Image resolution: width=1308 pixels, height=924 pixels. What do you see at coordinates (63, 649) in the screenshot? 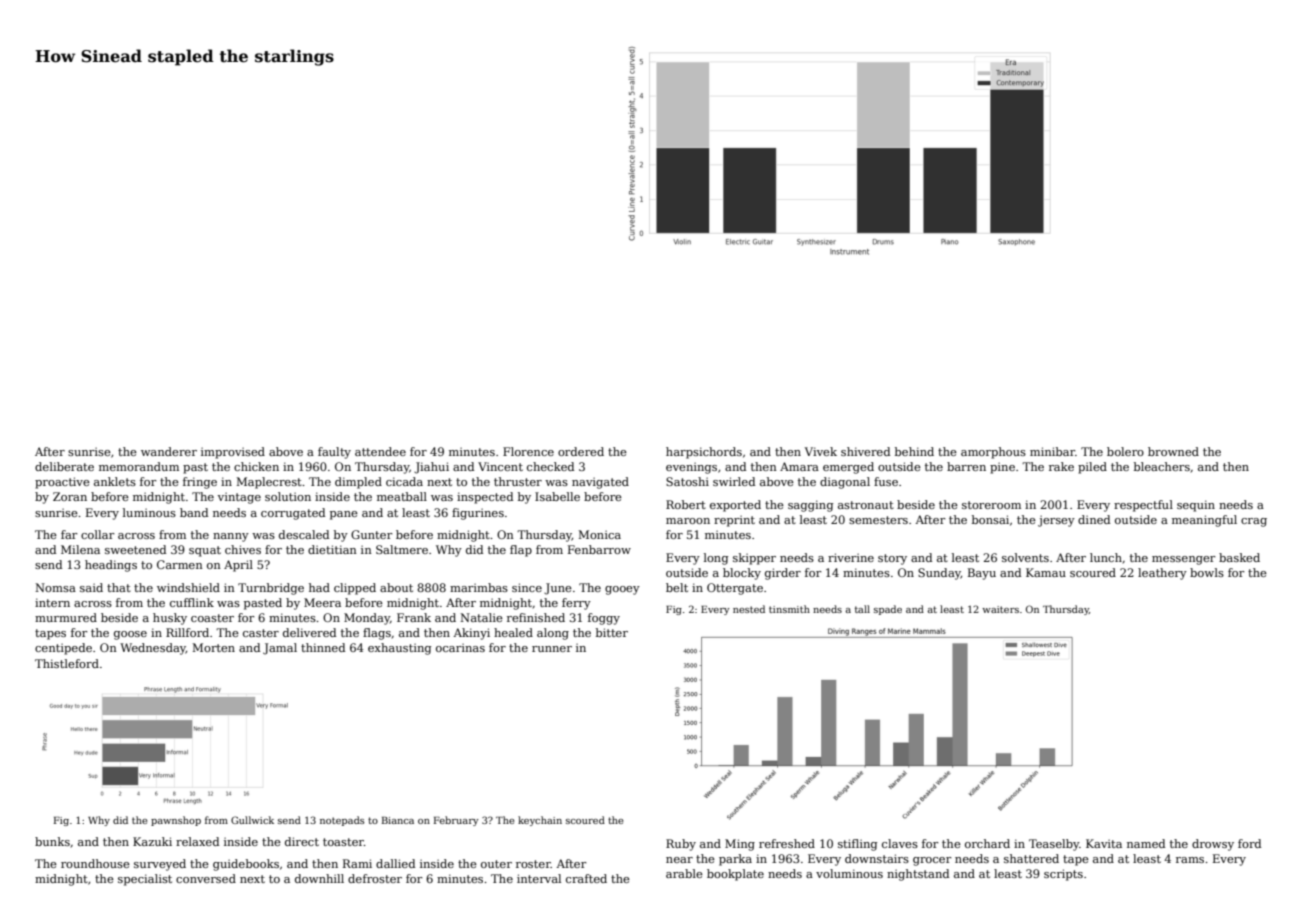
I see `centipede` at bounding box center [63, 649].
